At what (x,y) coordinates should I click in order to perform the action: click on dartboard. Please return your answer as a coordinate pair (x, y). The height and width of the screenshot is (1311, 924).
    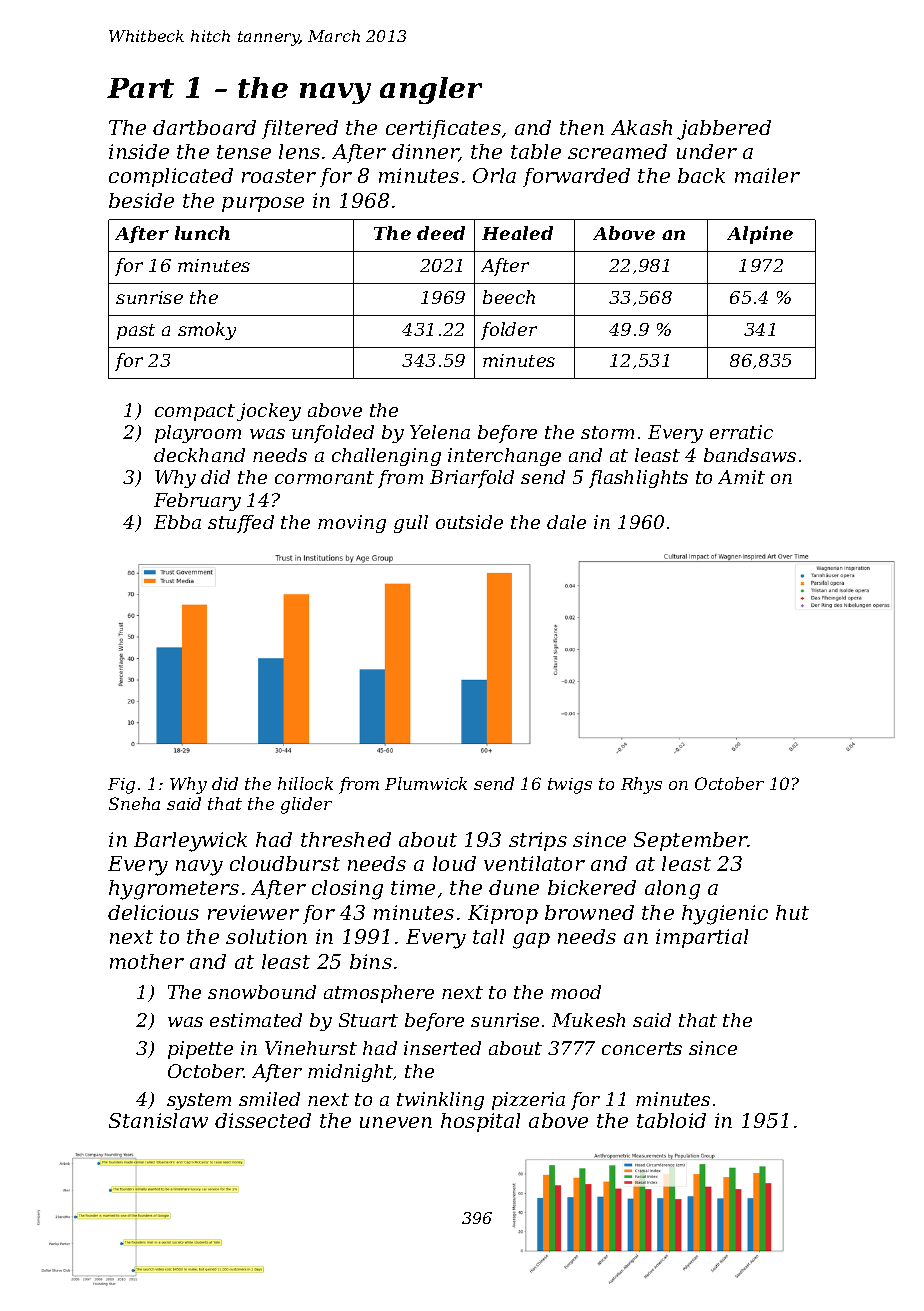
    Looking at the image, I should click on (204, 127).
